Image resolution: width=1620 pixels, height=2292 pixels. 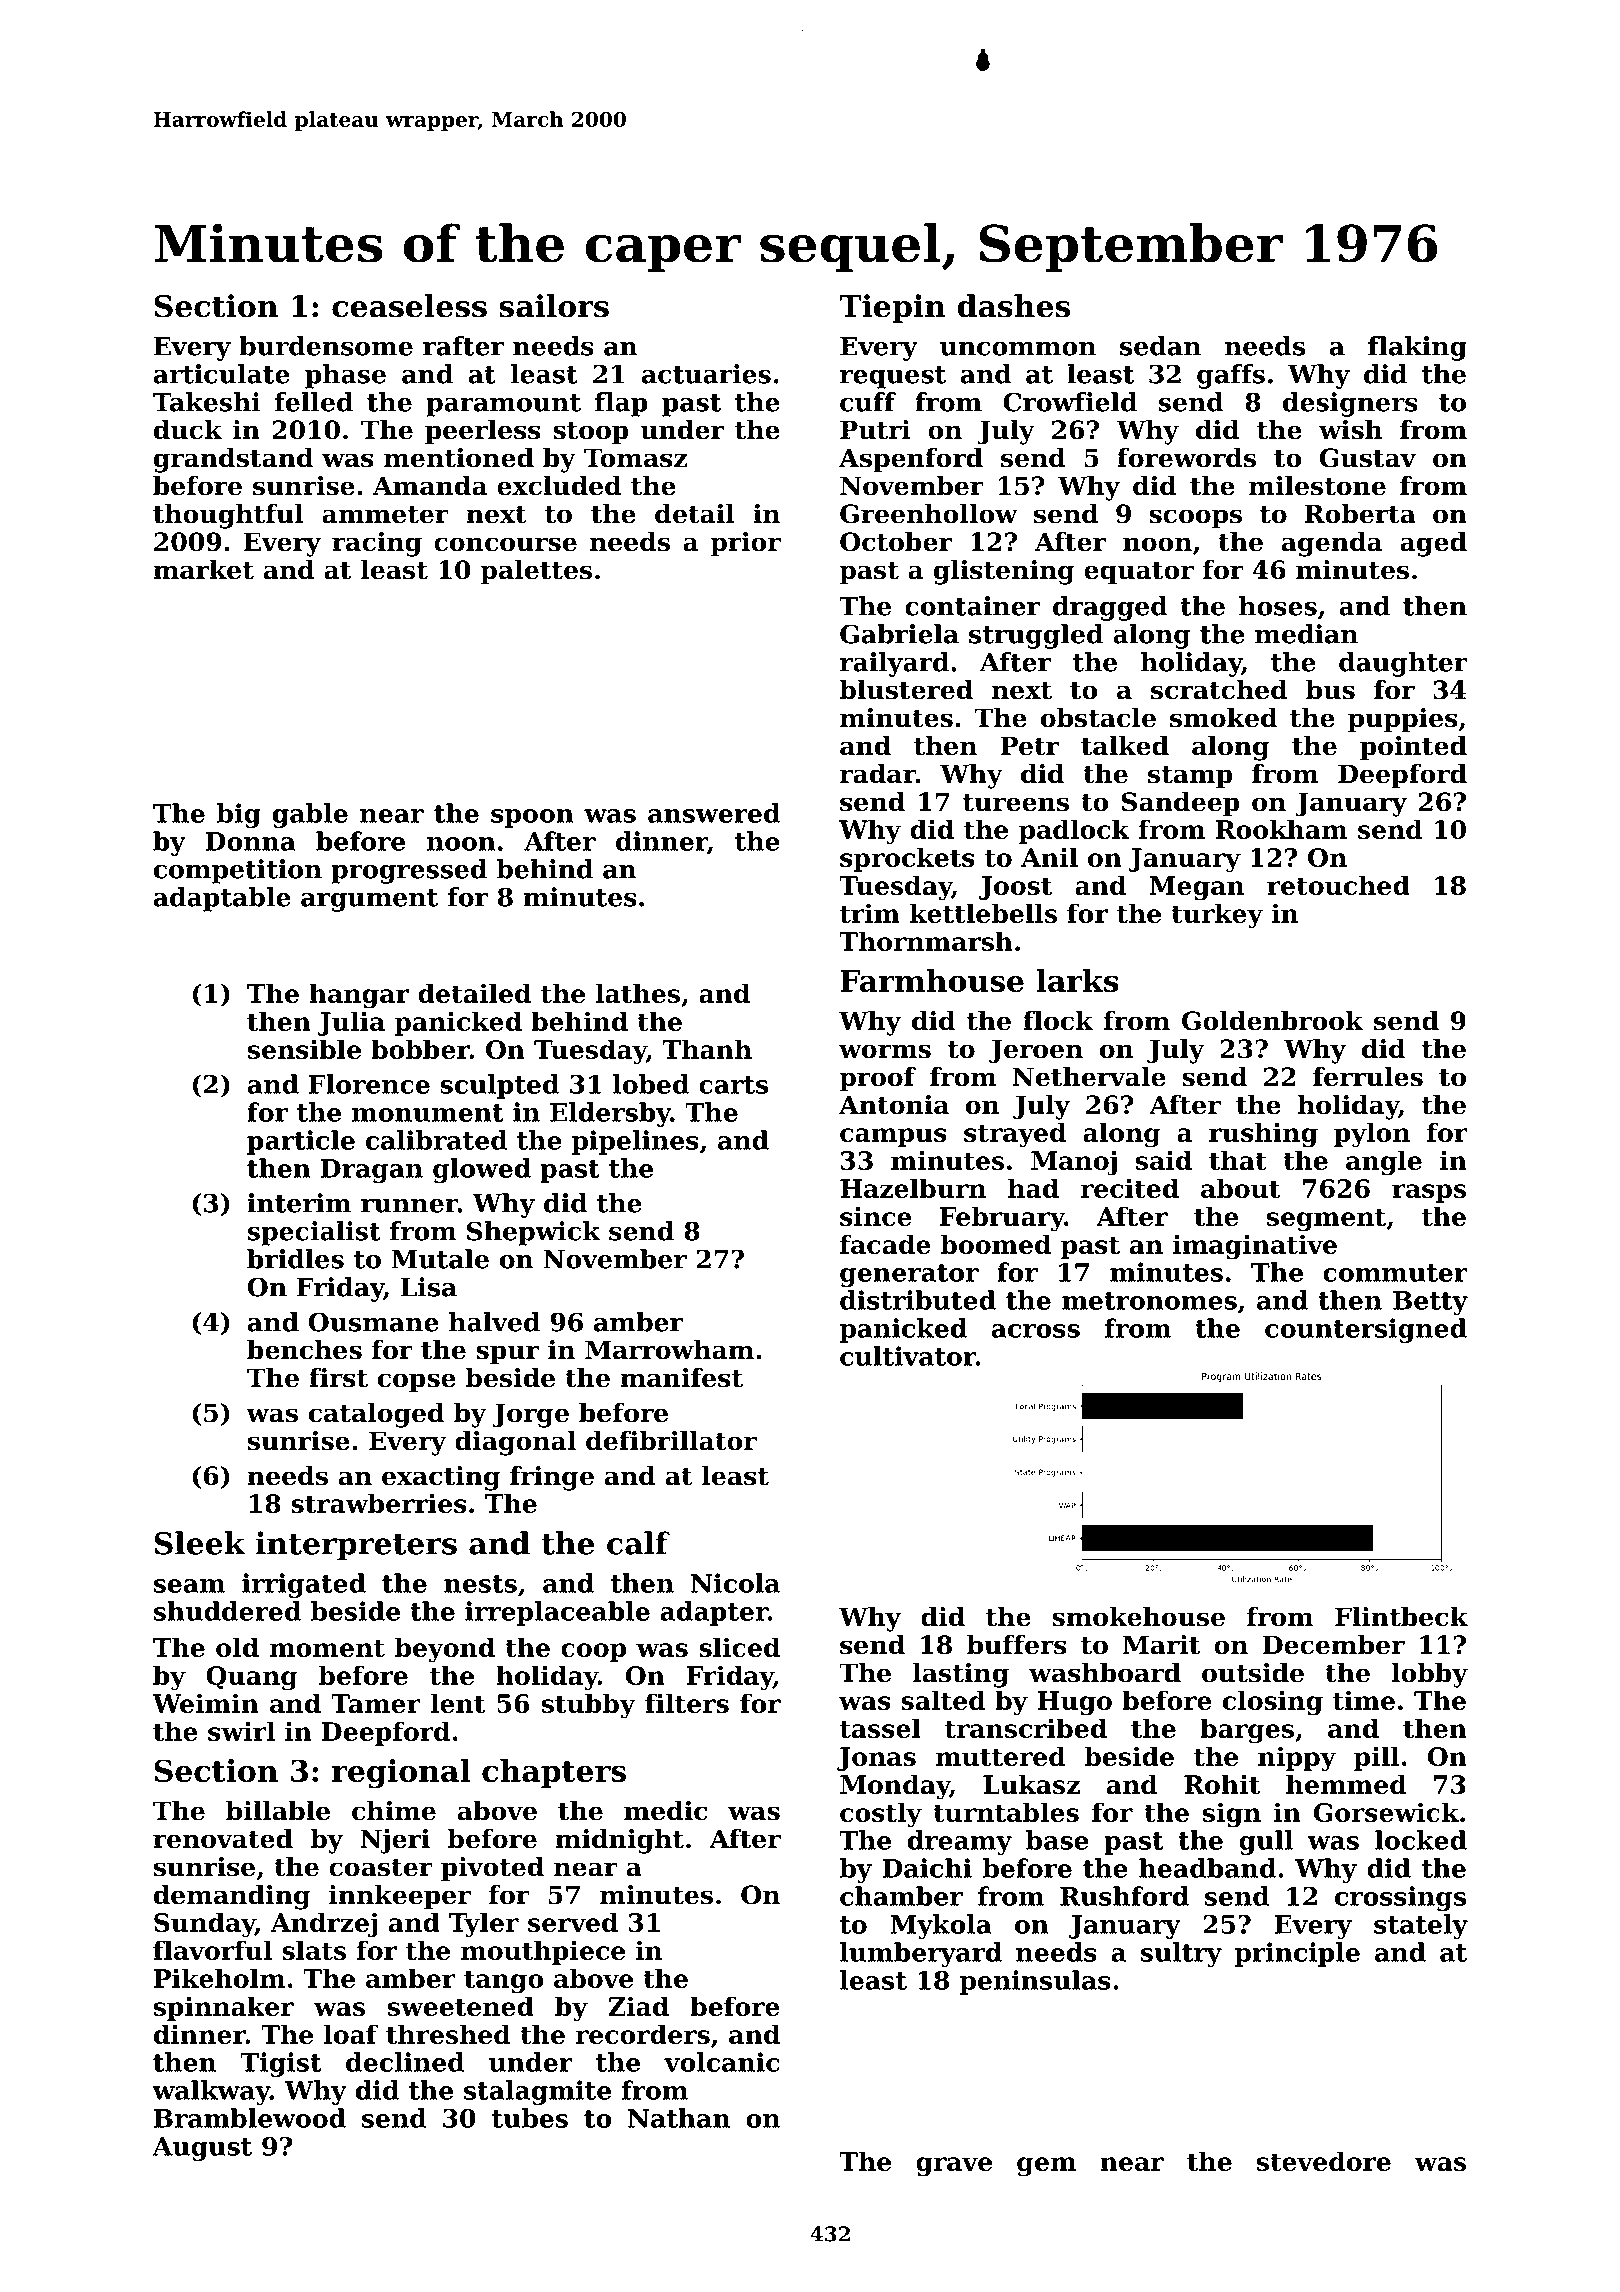 What do you see at coordinates (706, 374) in the document?
I see `actuaries` at bounding box center [706, 374].
